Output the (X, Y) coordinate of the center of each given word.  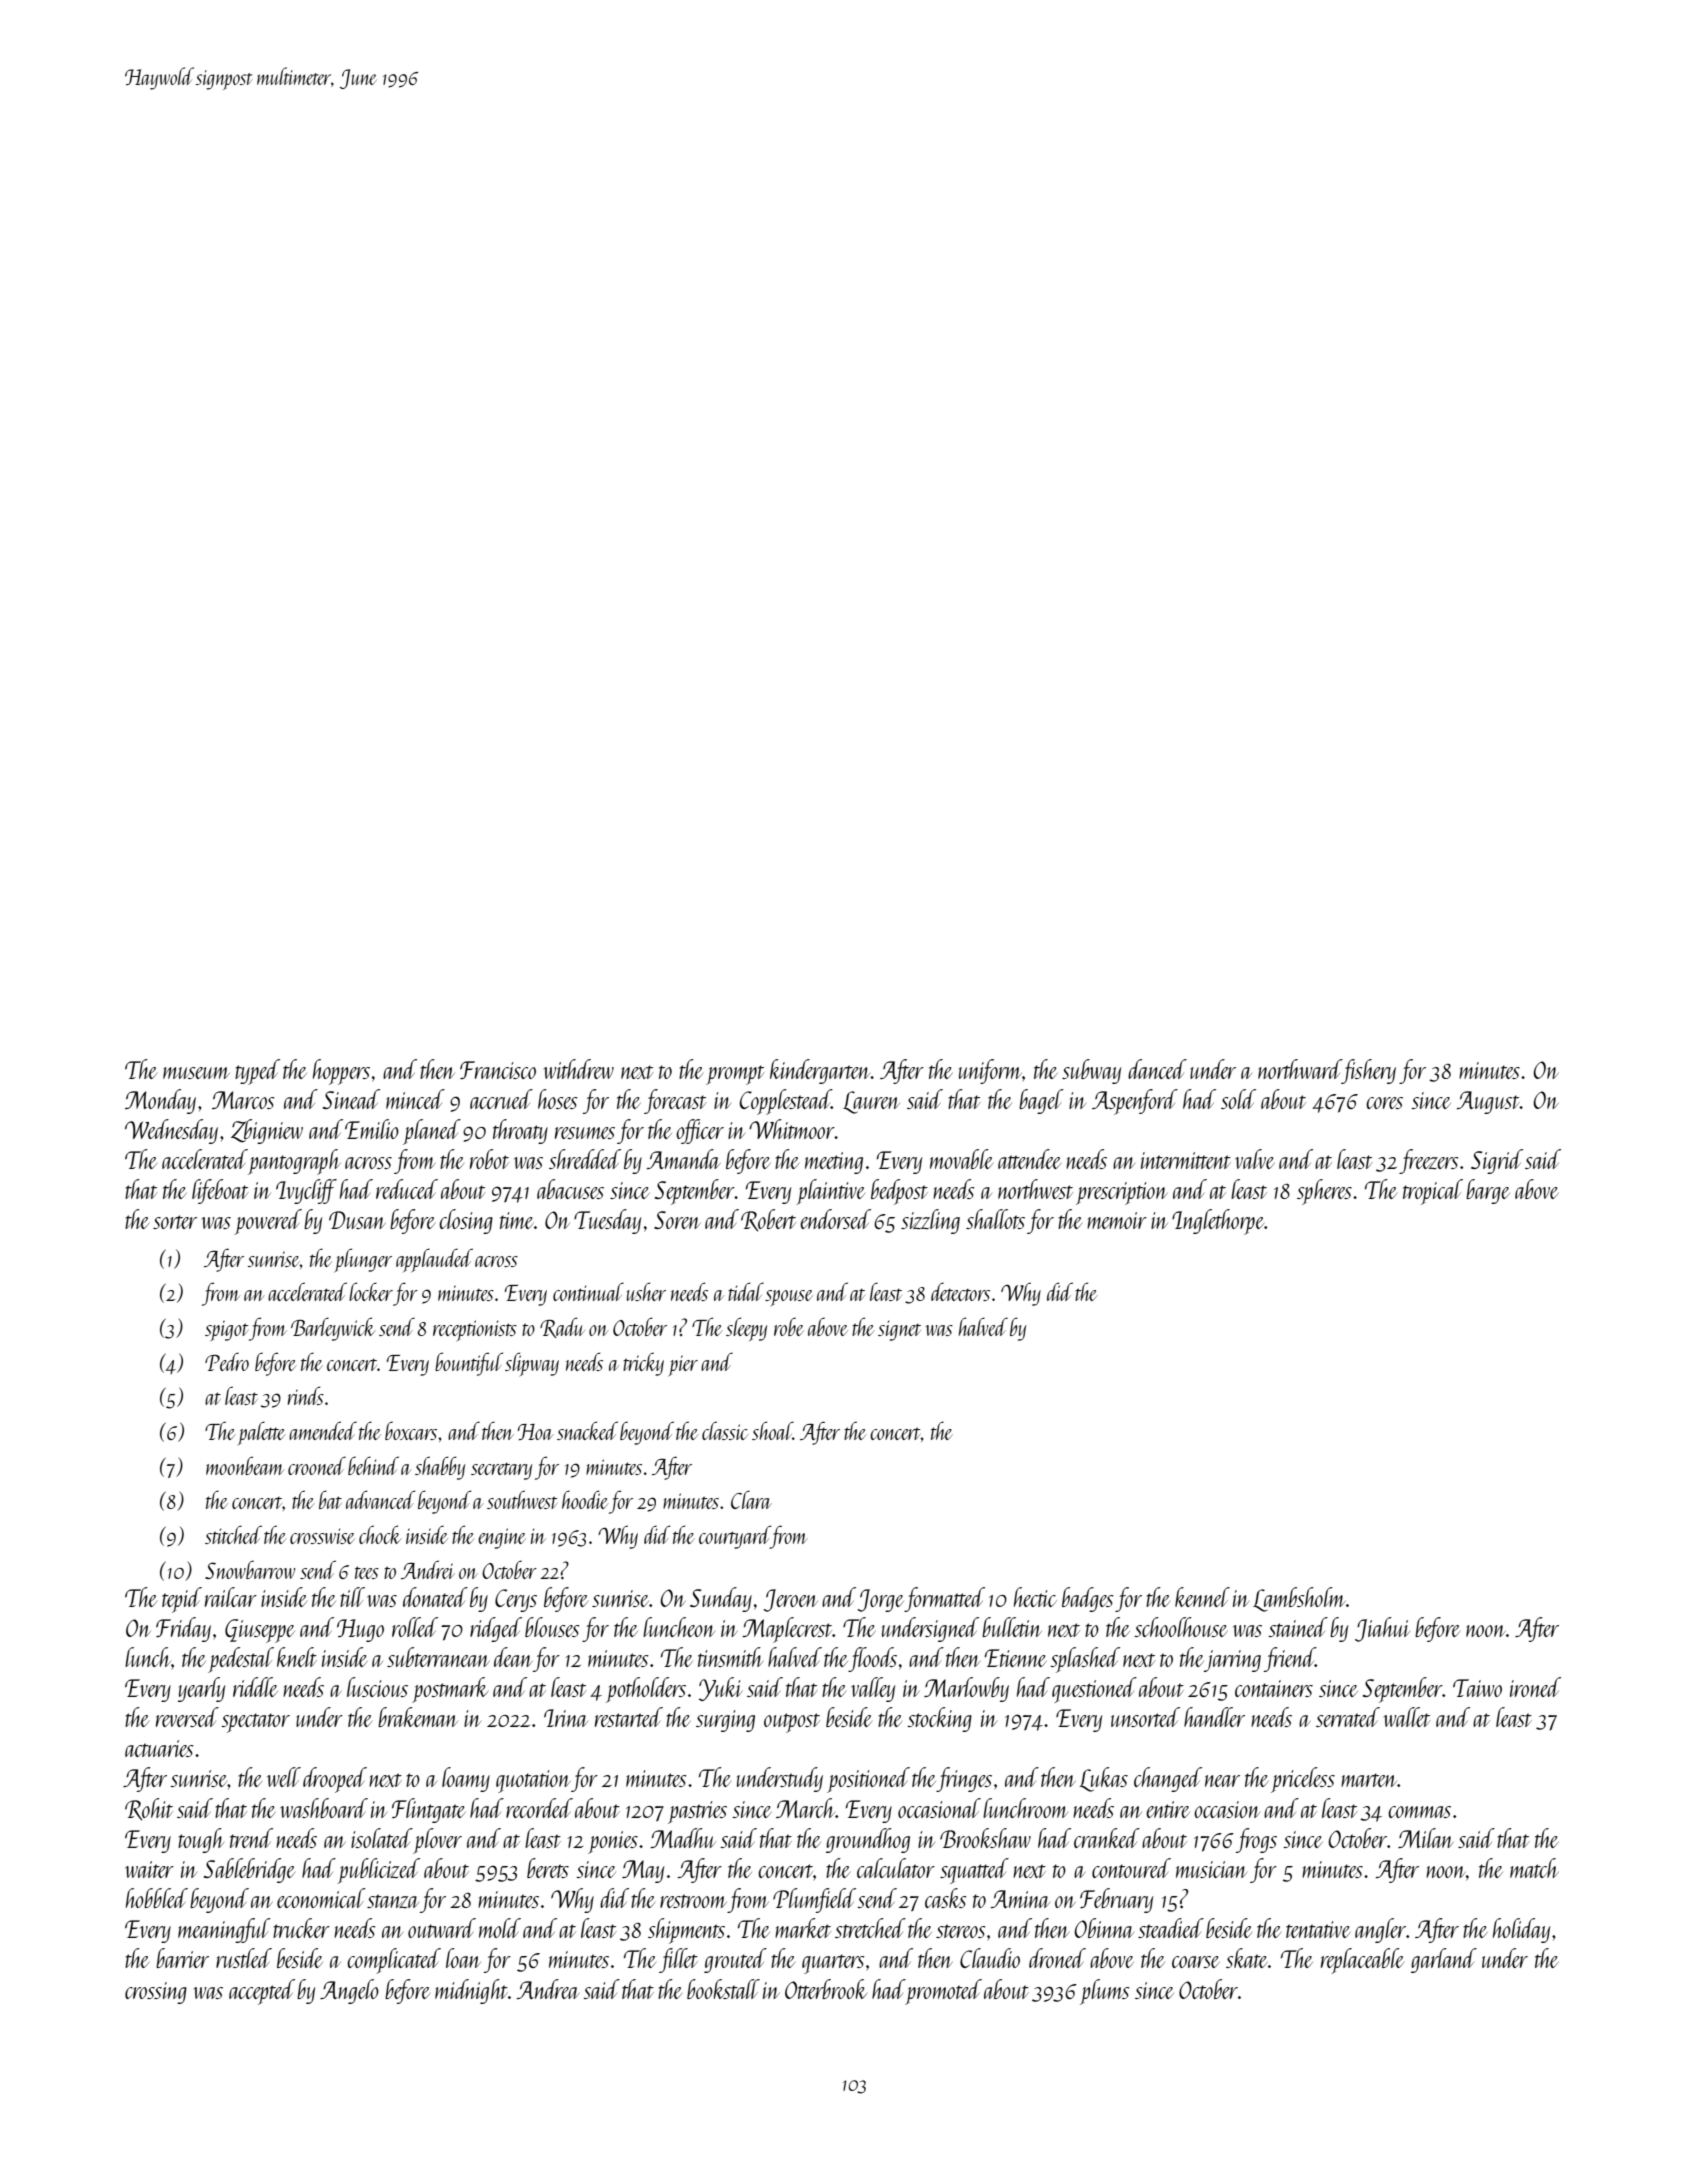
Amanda (683, 1159)
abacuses (570, 1189)
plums (1105, 1992)
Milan (1426, 1838)
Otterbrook (826, 1989)
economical (321, 1898)
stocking (939, 1719)
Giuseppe (260, 1631)
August (1488, 1102)
